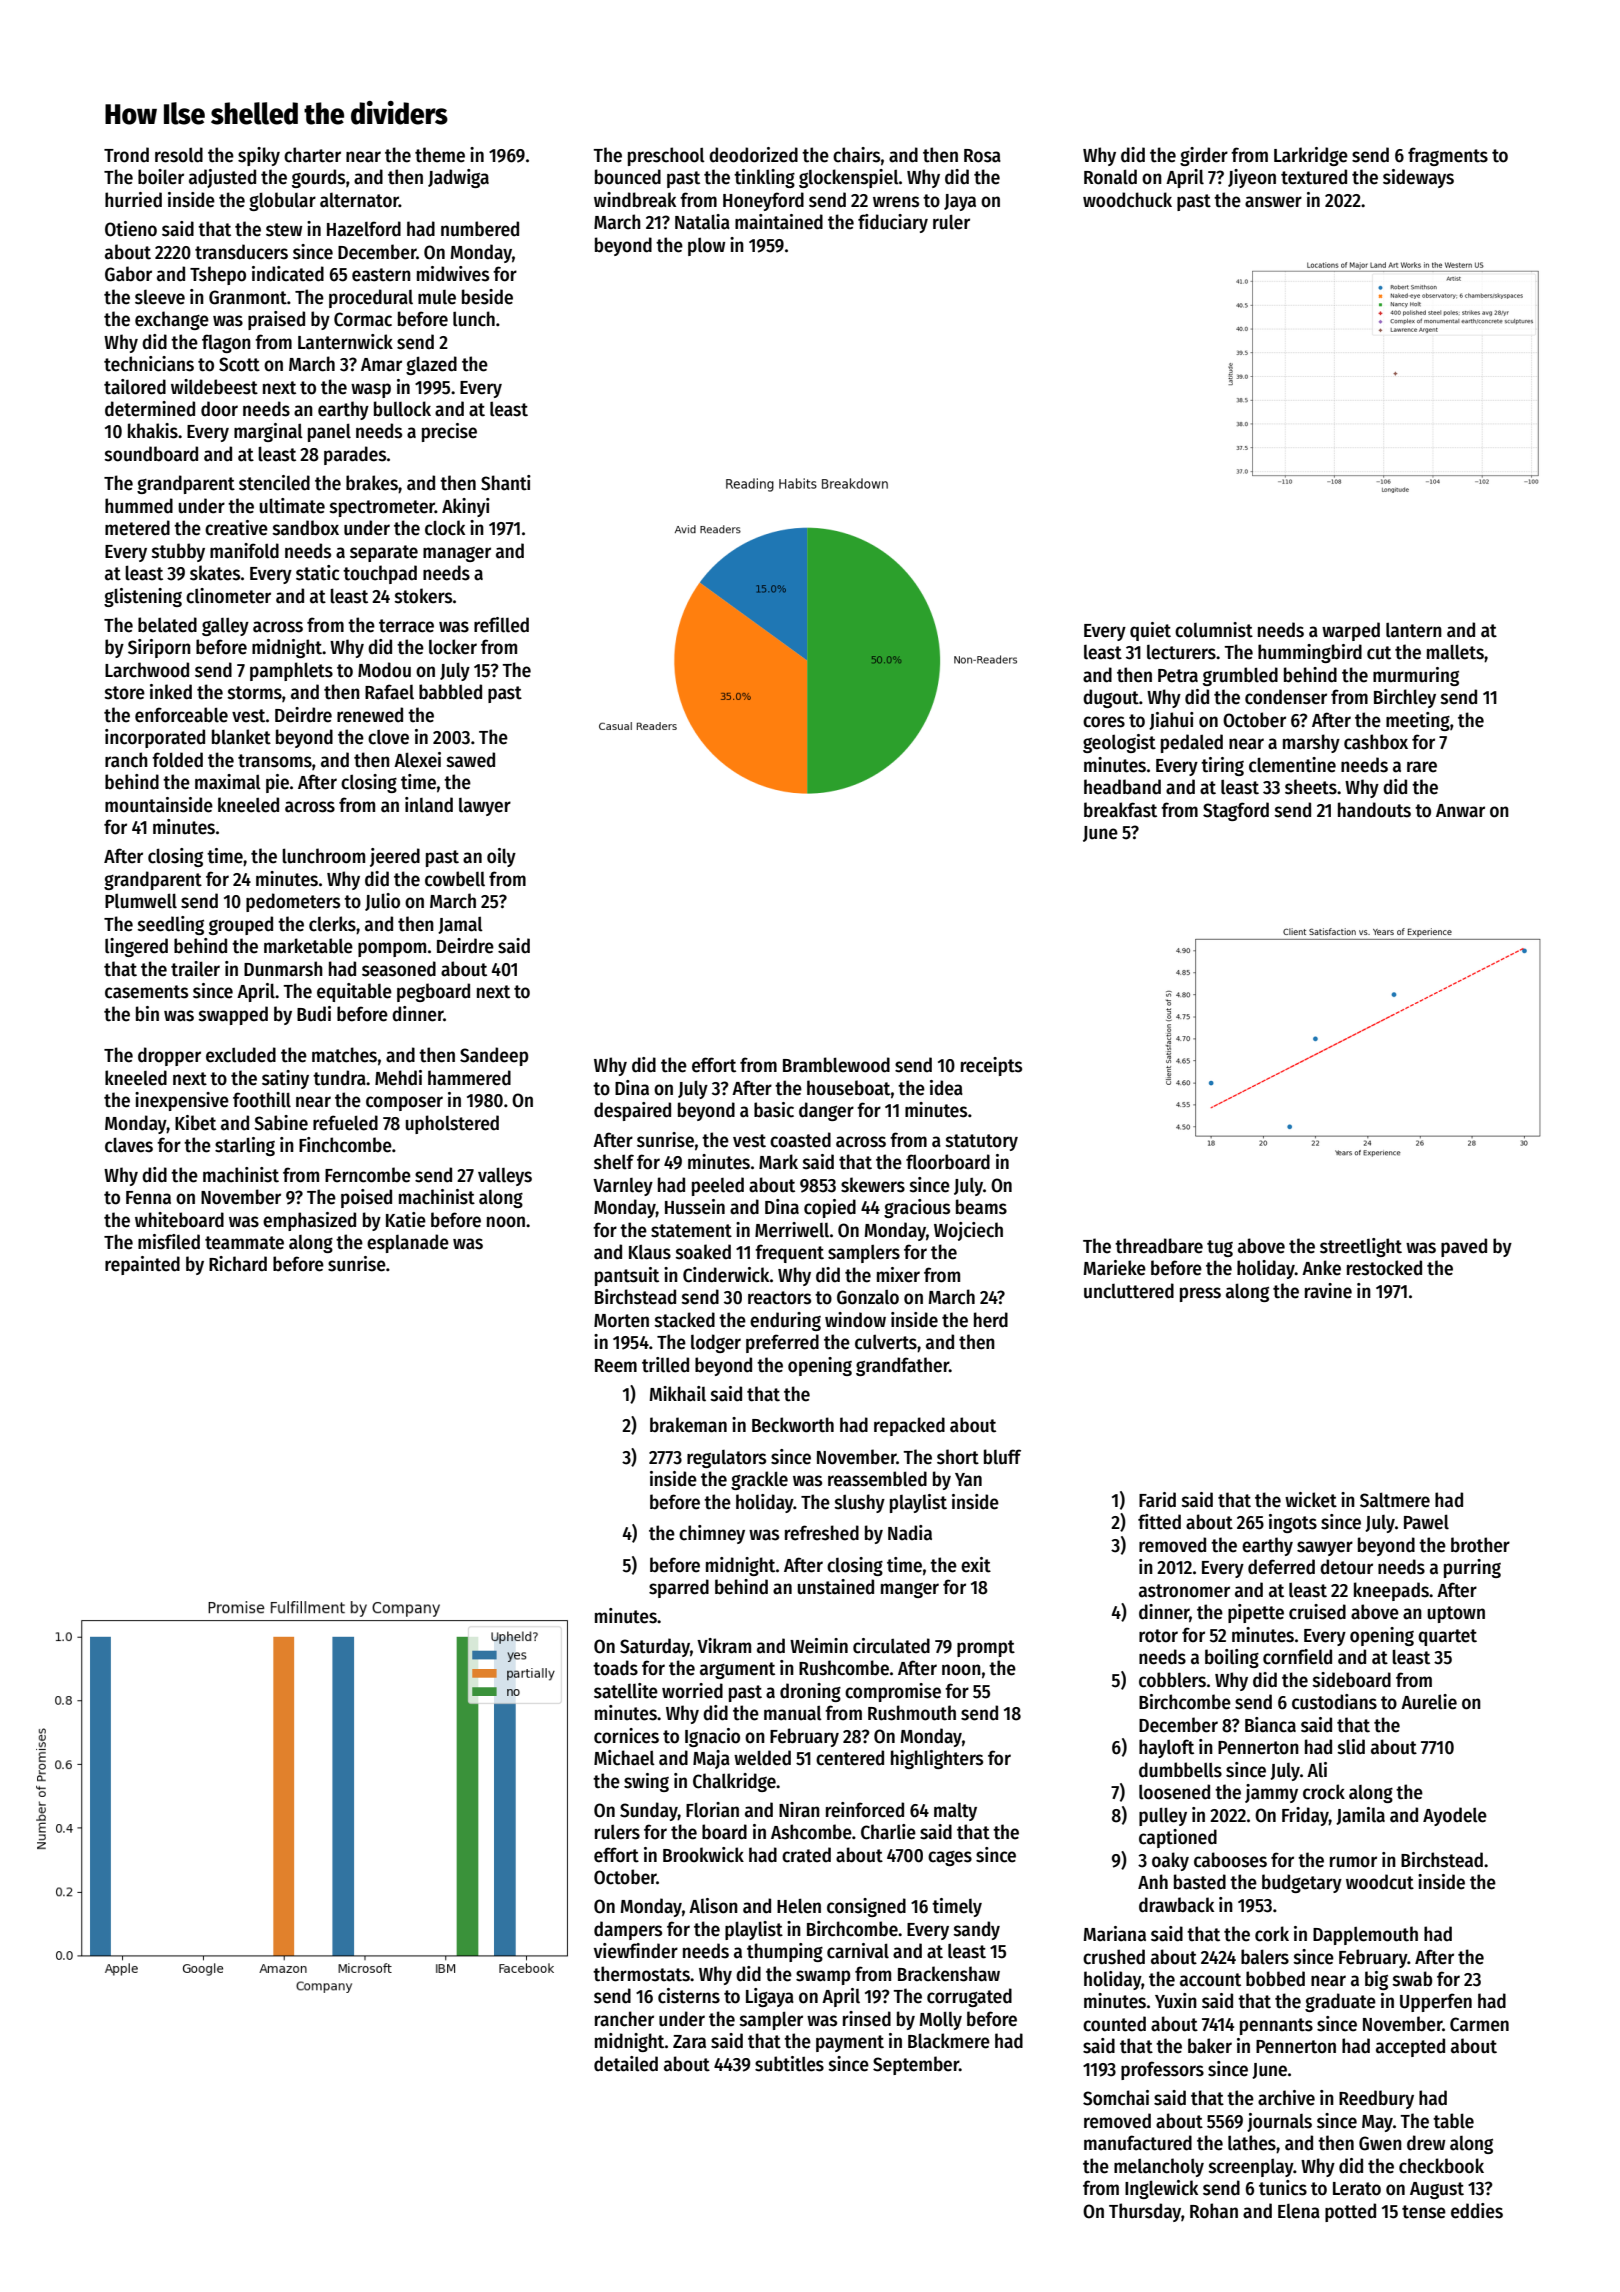  I want to click on grumbled, so click(1240, 676).
